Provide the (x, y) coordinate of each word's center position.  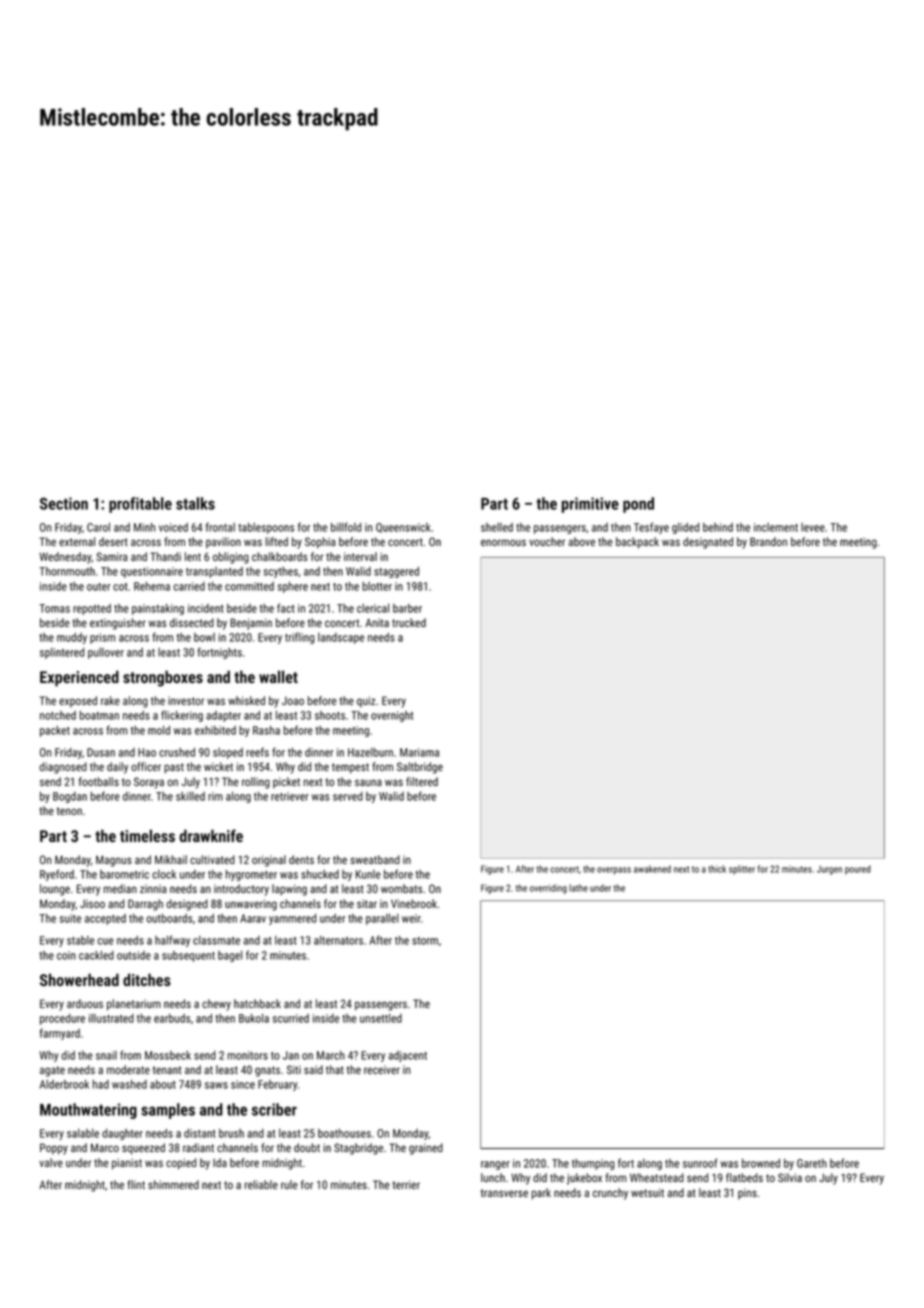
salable (83, 1133)
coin (66, 955)
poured (858, 870)
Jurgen (829, 870)
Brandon (768, 541)
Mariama (419, 752)
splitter (742, 869)
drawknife (211, 835)
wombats (402, 888)
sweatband (375, 859)
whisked (246, 700)
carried (189, 586)
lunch (493, 1177)
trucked (409, 622)
